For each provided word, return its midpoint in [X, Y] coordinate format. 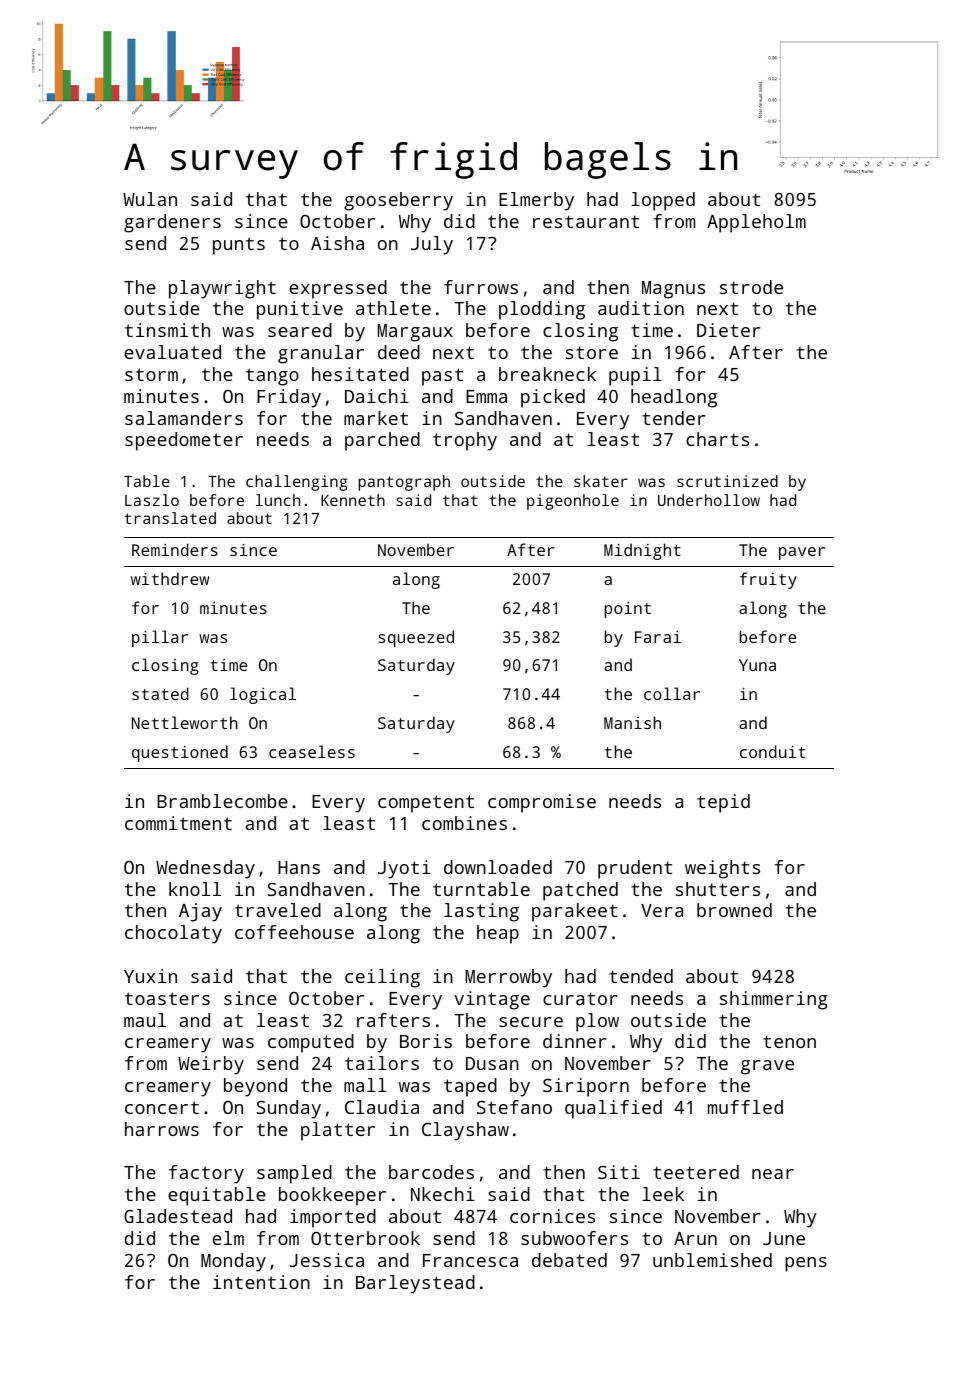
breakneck [547, 374]
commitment [178, 823]
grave [767, 1067]
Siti [619, 1172]
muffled [745, 1107]
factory [206, 1174]
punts [239, 246]
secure [531, 1022]
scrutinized [727, 481]
